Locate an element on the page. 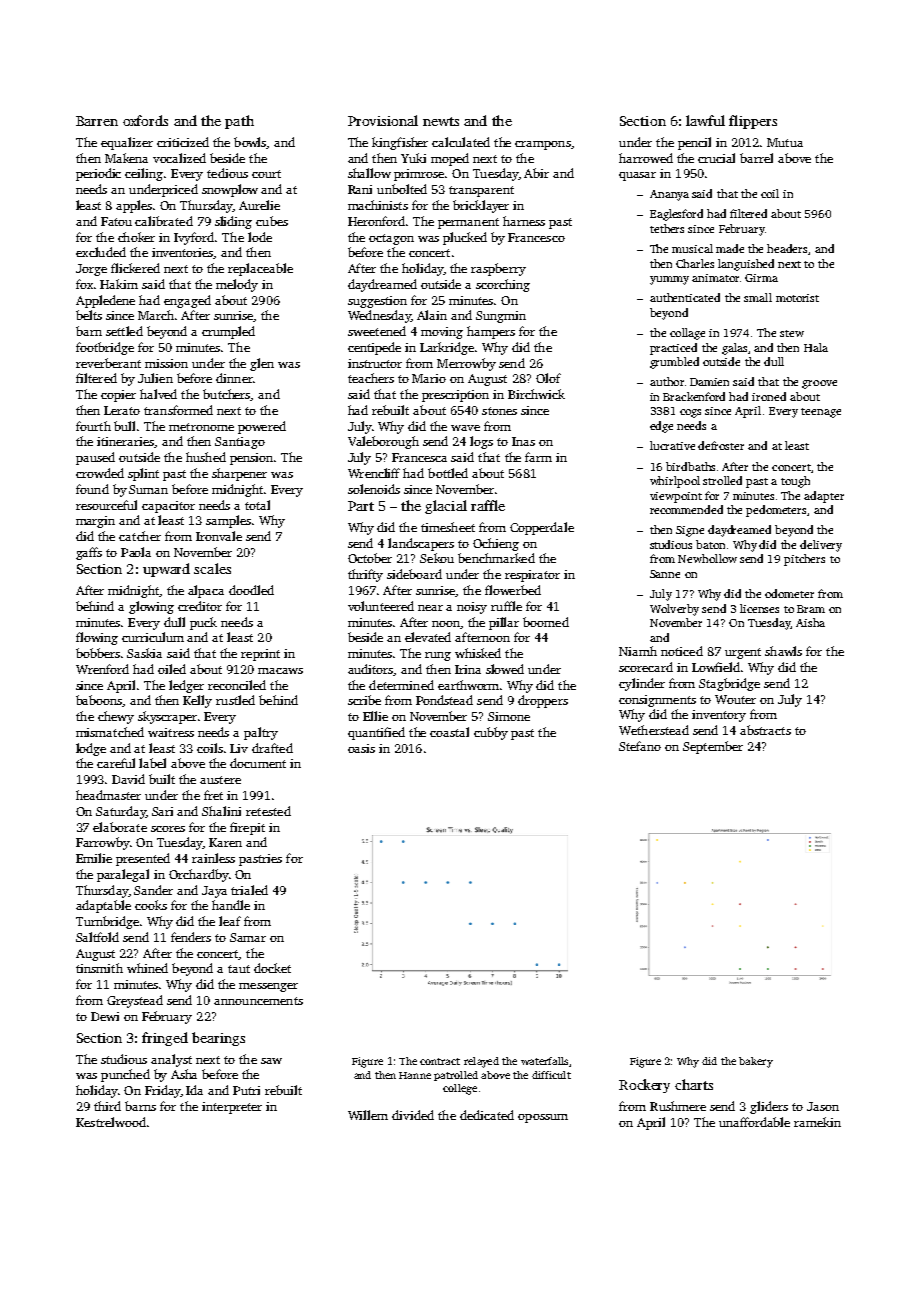 This page has width=924, height=1308. whisked is located at coordinates (478, 653).
